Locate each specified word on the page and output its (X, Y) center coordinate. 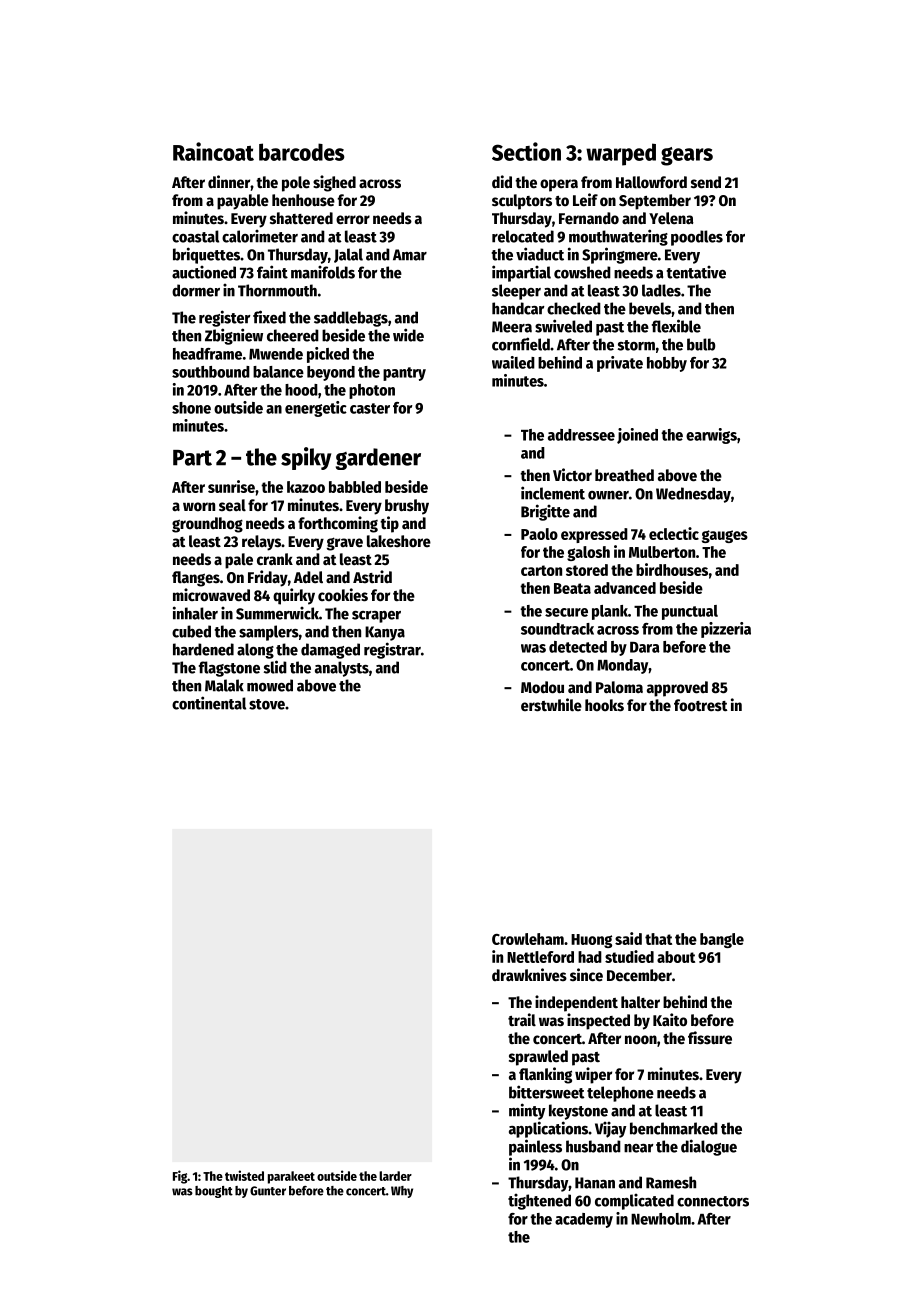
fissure (710, 1038)
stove (267, 704)
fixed (269, 317)
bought (214, 1192)
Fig (180, 1177)
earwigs (711, 436)
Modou (542, 687)
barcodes (301, 152)
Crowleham (528, 939)
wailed (513, 362)
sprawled (538, 1058)
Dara (645, 647)
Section (526, 151)
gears (687, 156)
